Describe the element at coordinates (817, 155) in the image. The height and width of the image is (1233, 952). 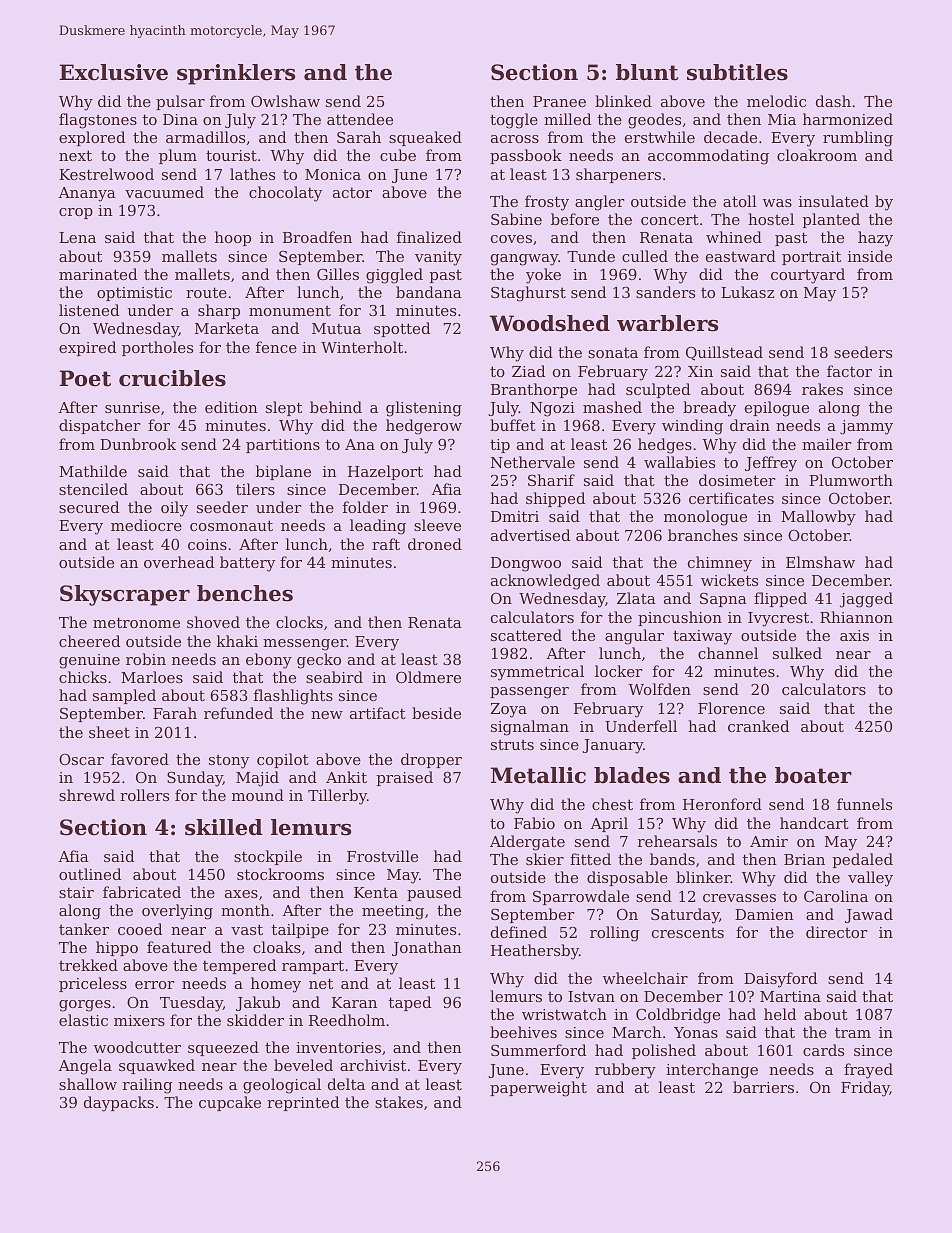
I see `cloakroom` at that location.
